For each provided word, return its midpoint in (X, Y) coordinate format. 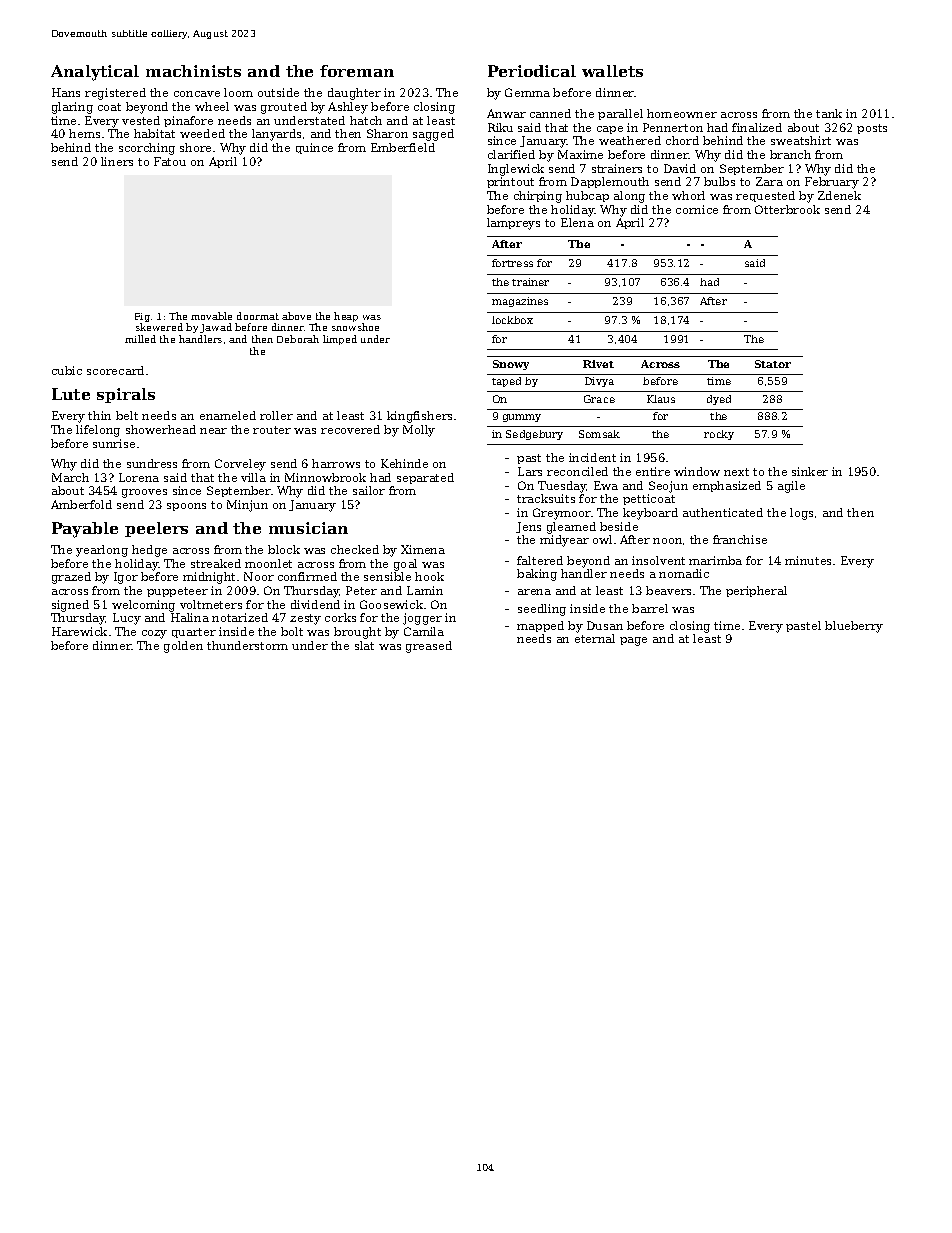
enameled (228, 415)
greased (429, 647)
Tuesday (562, 487)
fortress (512, 263)
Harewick (79, 631)
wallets (612, 71)
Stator (773, 364)
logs (801, 514)
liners (117, 161)
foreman (357, 71)
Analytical (95, 73)
